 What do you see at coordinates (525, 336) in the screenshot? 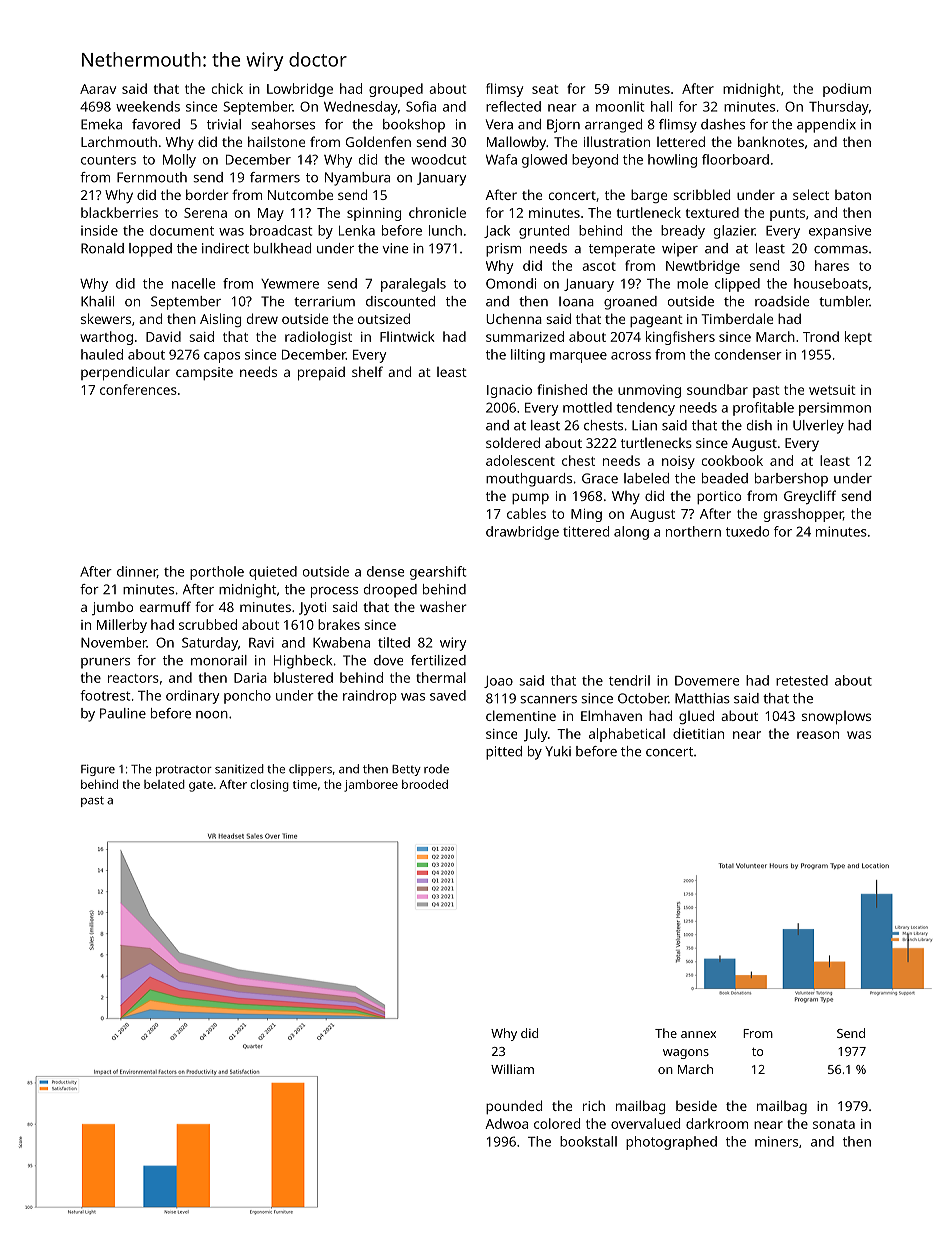
I see `summarized` at bounding box center [525, 336].
